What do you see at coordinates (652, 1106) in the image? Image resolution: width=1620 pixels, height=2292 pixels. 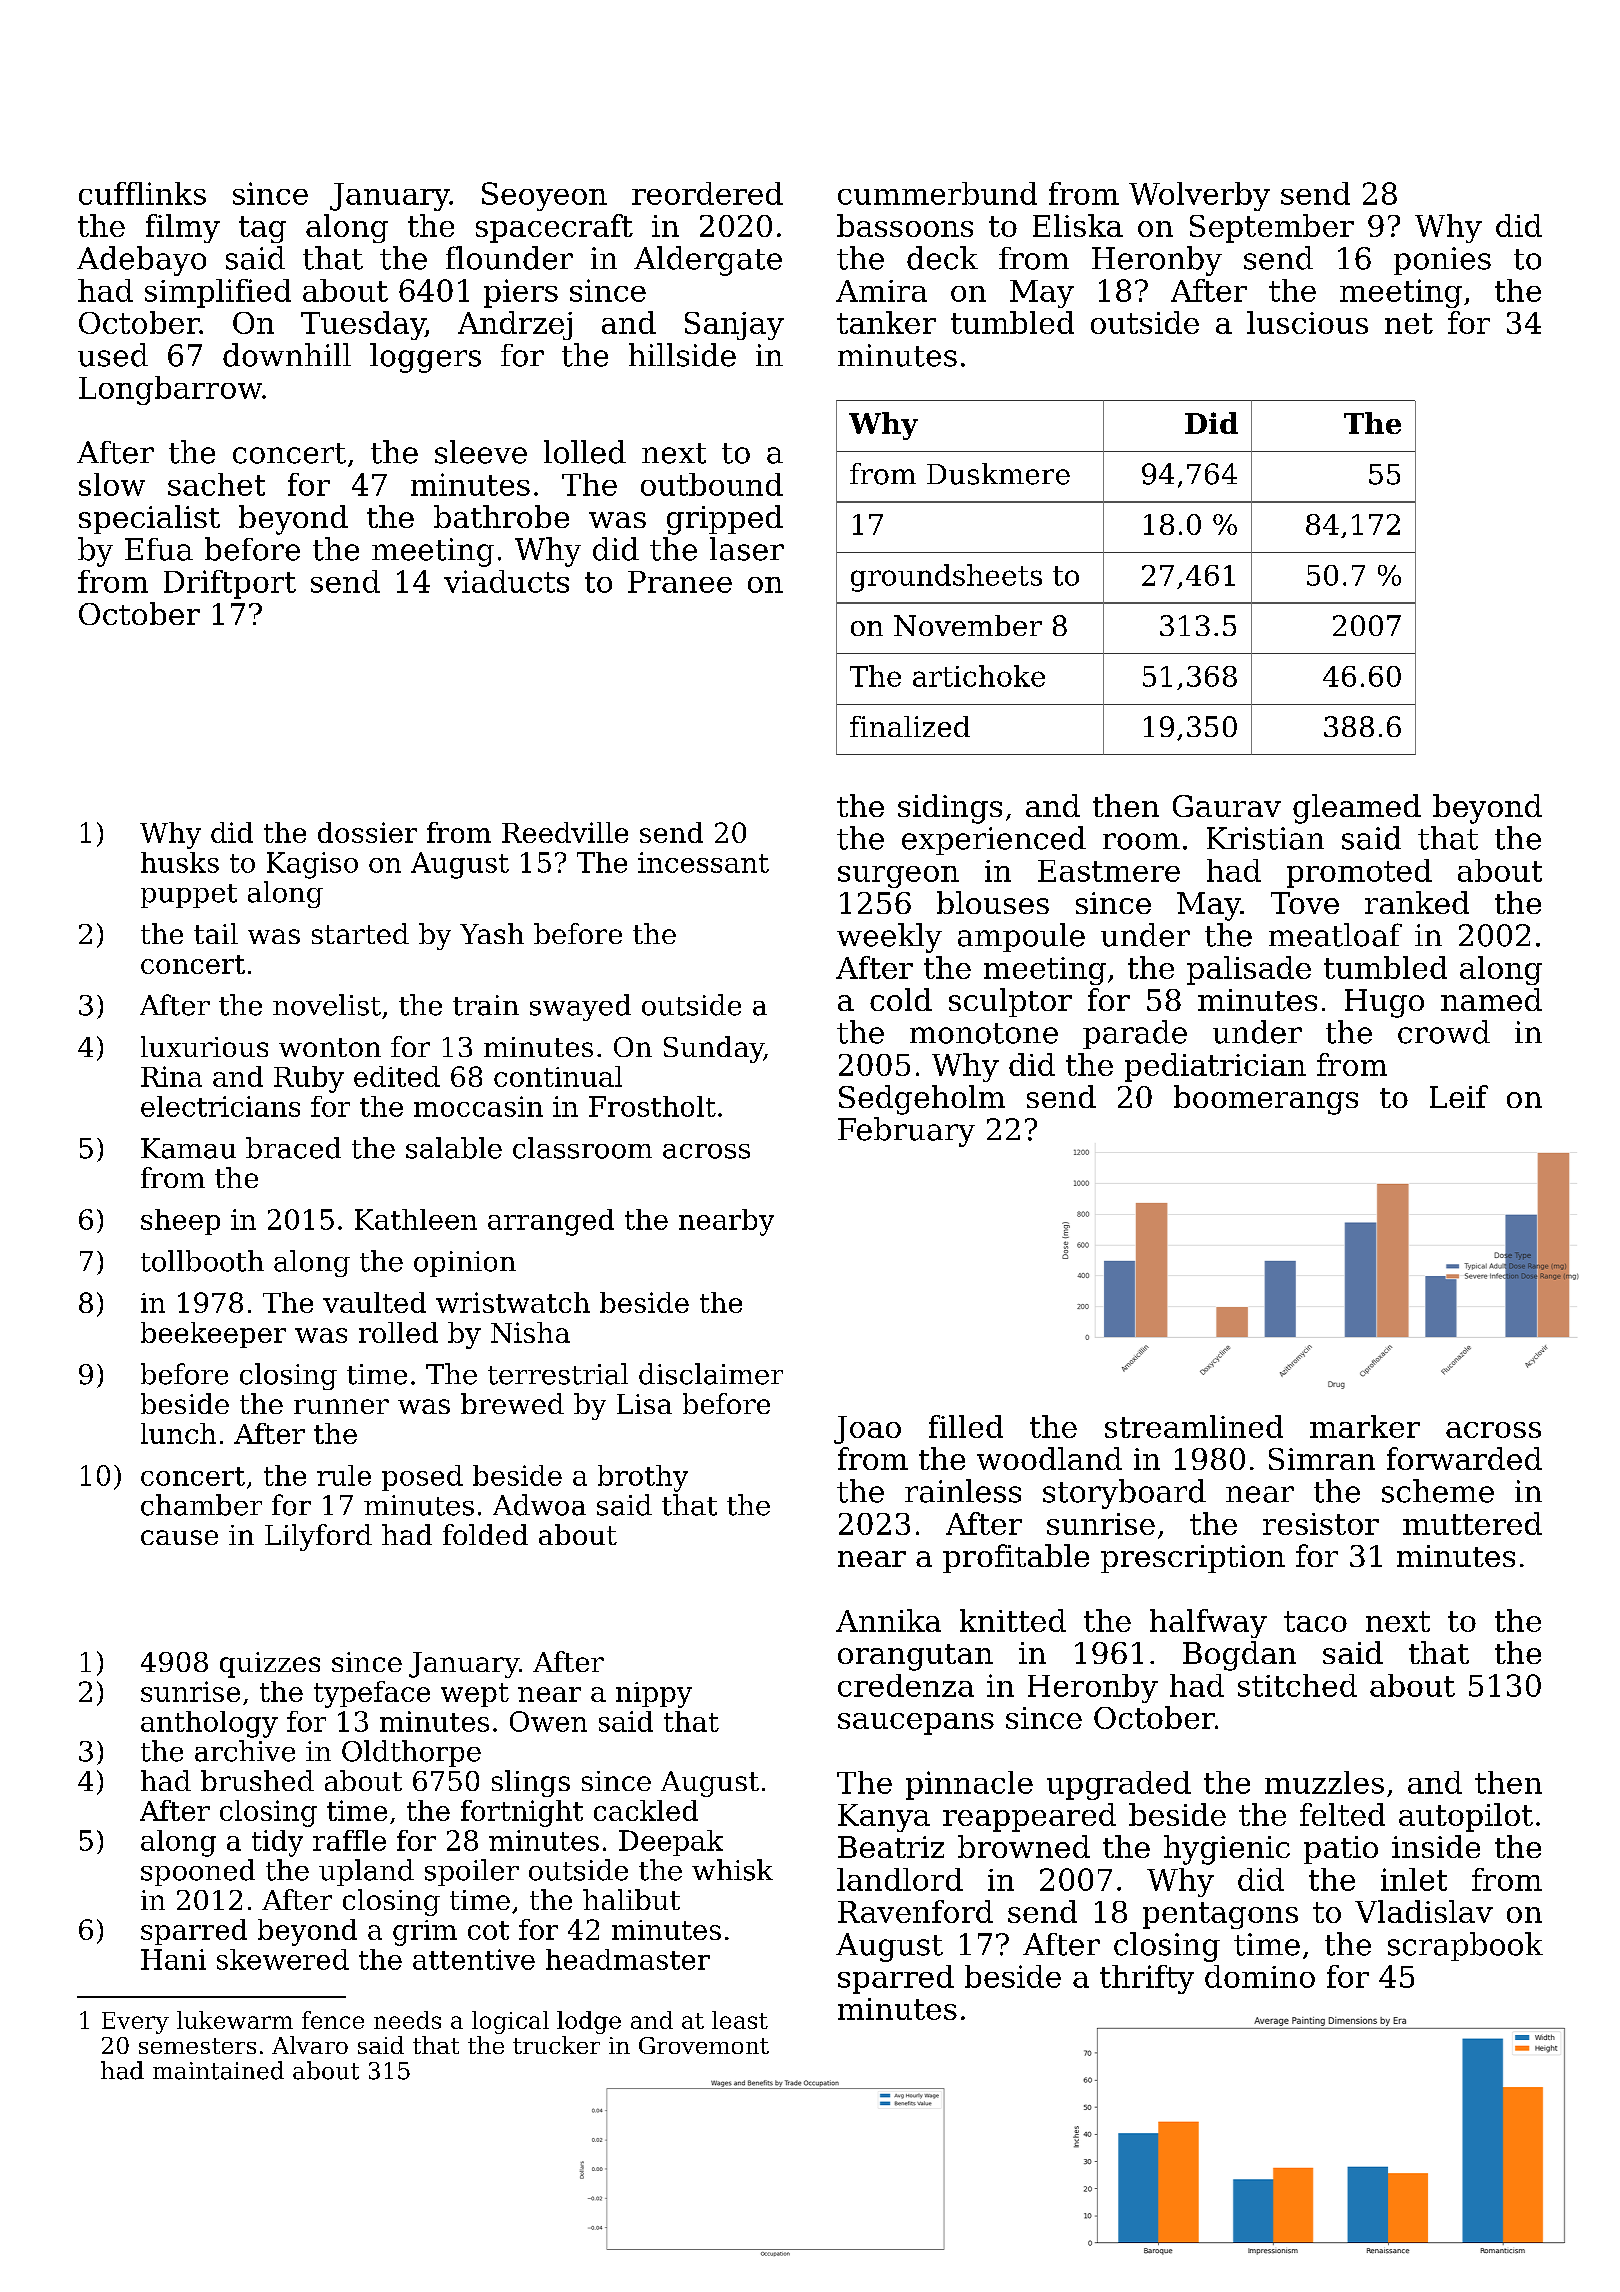 I see `Frostholt` at bounding box center [652, 1106].
